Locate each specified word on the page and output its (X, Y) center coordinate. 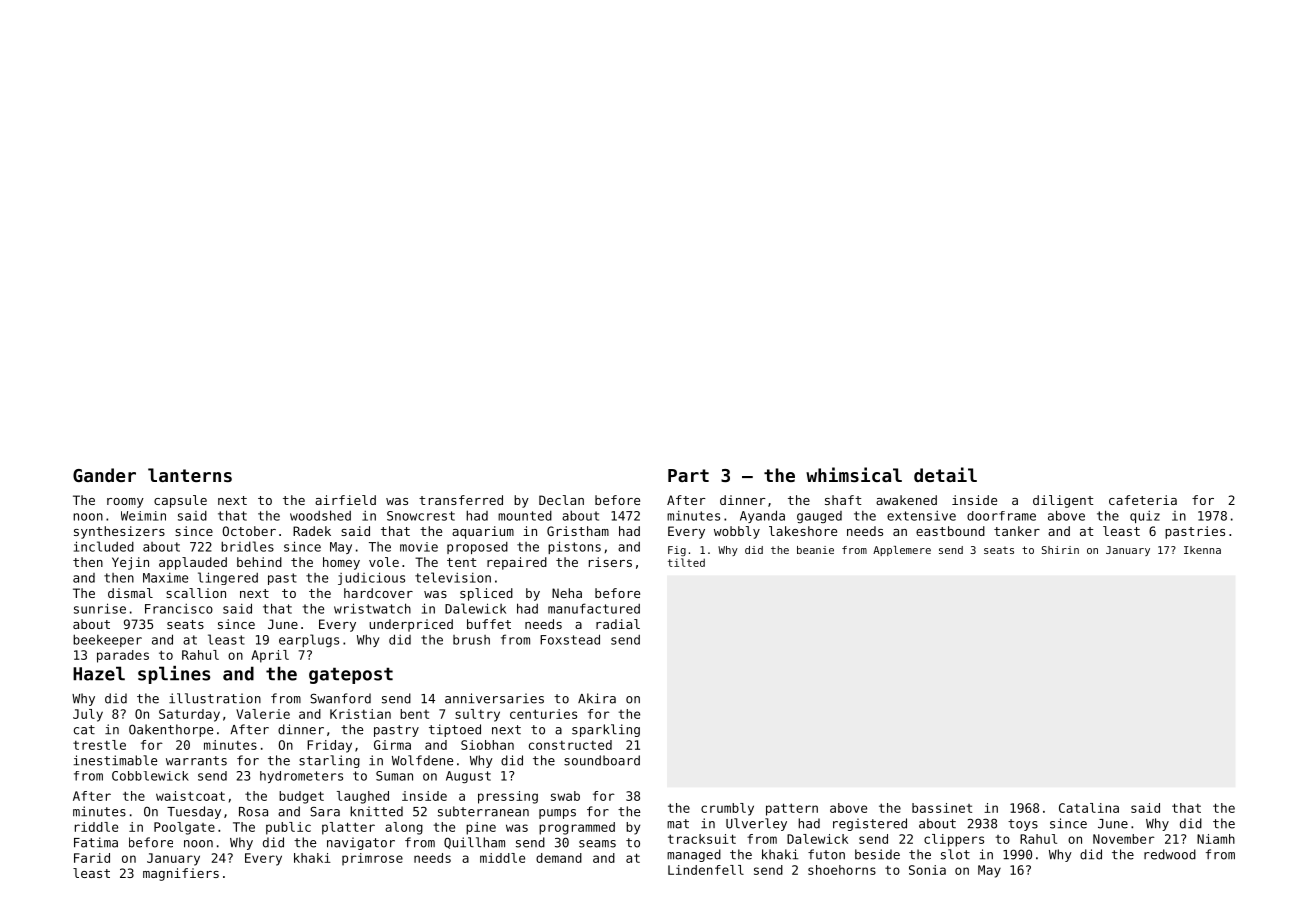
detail (945, 474)
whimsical (854, 474)
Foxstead (570, 639)
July (88, 715)
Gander (104, 475)
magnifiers (181, 874)
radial (618, 624)
